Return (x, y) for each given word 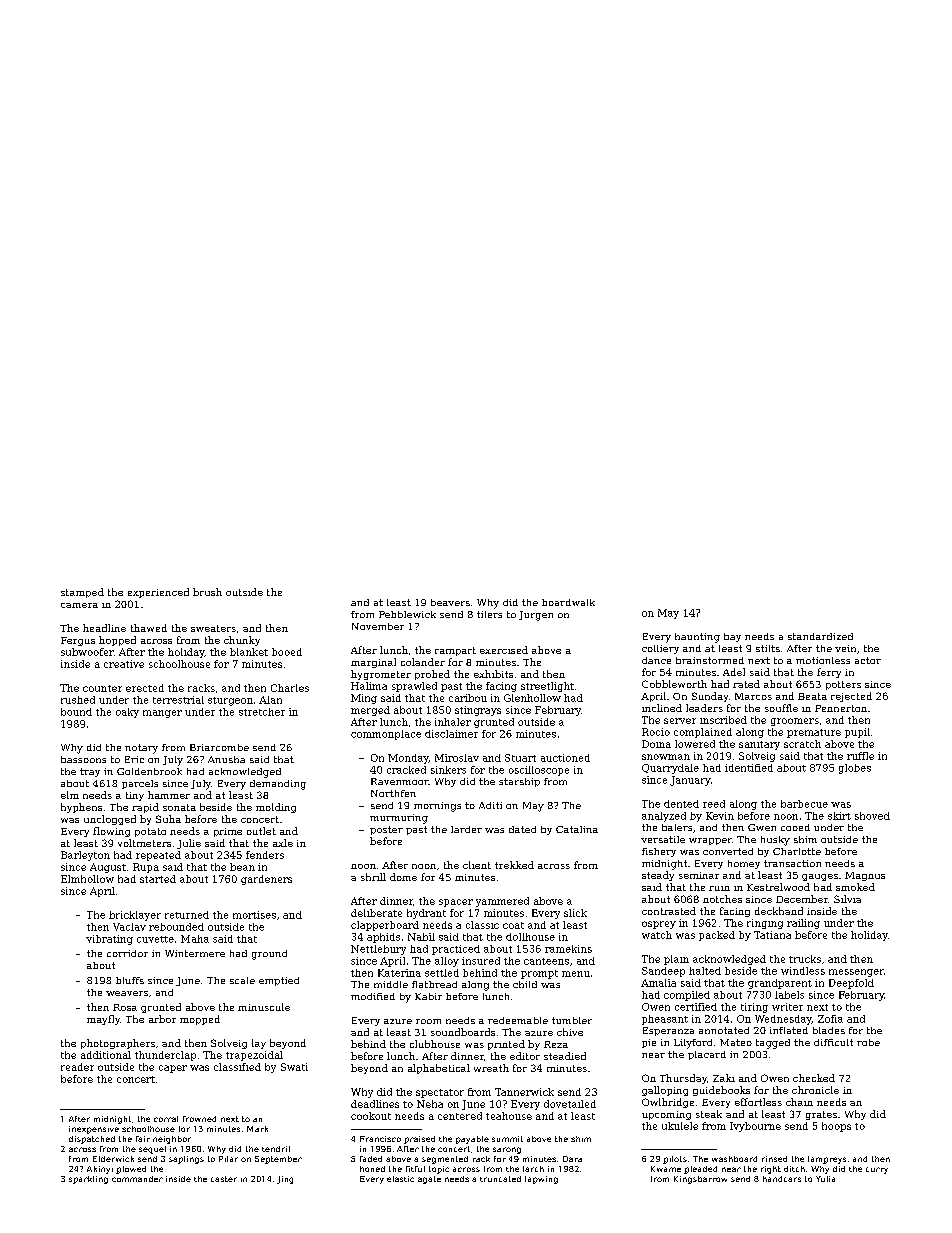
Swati (294, 1067)
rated (746, 684)
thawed (149, 628)
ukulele (680, 1126)
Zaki (724, 1078)
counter (102, 688)
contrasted (669, 911)
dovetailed (570, 1104)
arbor (162, 1019)
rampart (455, 651)
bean (242, 867)
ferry (829, 673)
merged (370, 711)
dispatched (92, 1140)
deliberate (376, 913)
